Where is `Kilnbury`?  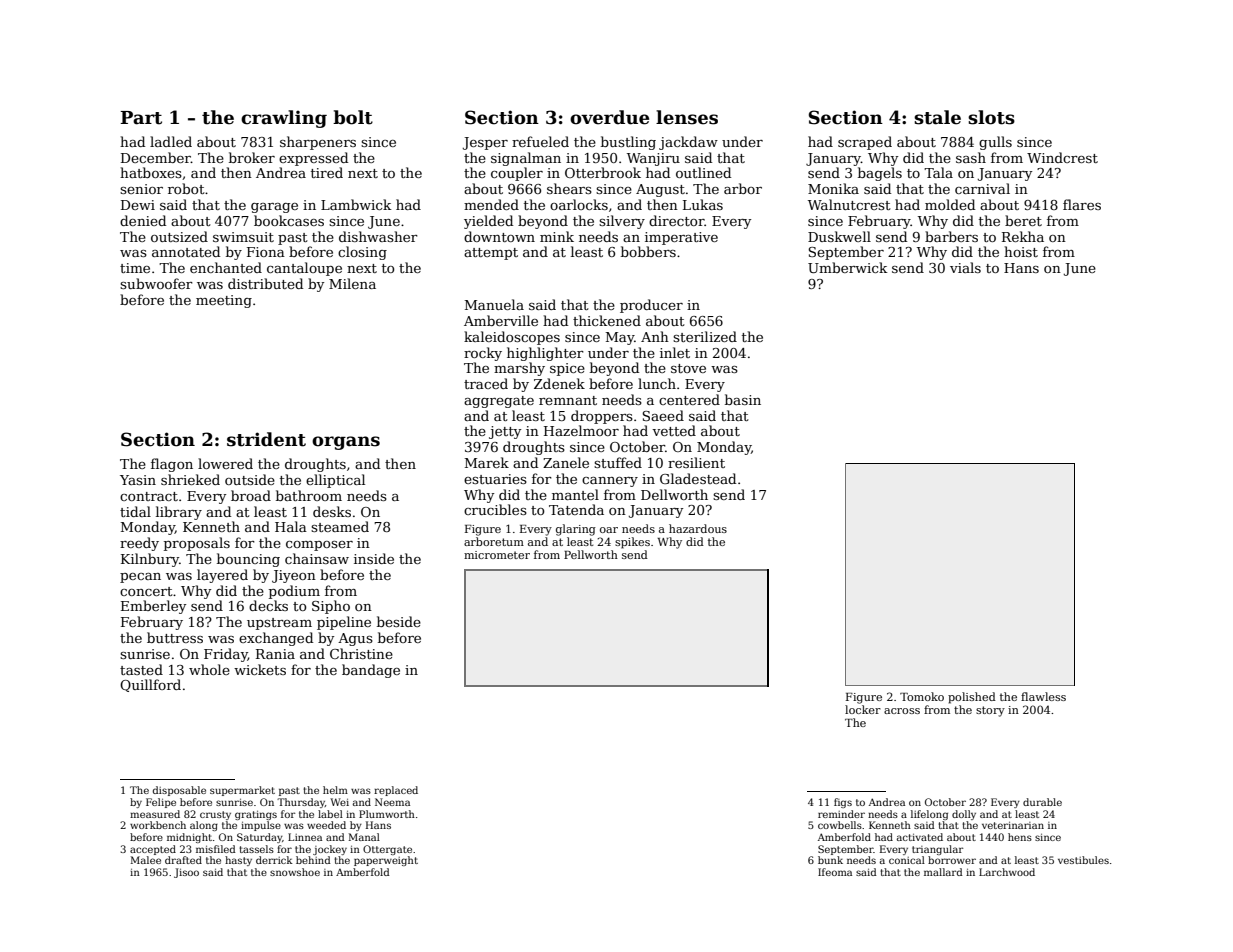 Kilnbury is located at coordinates (150, 560).
